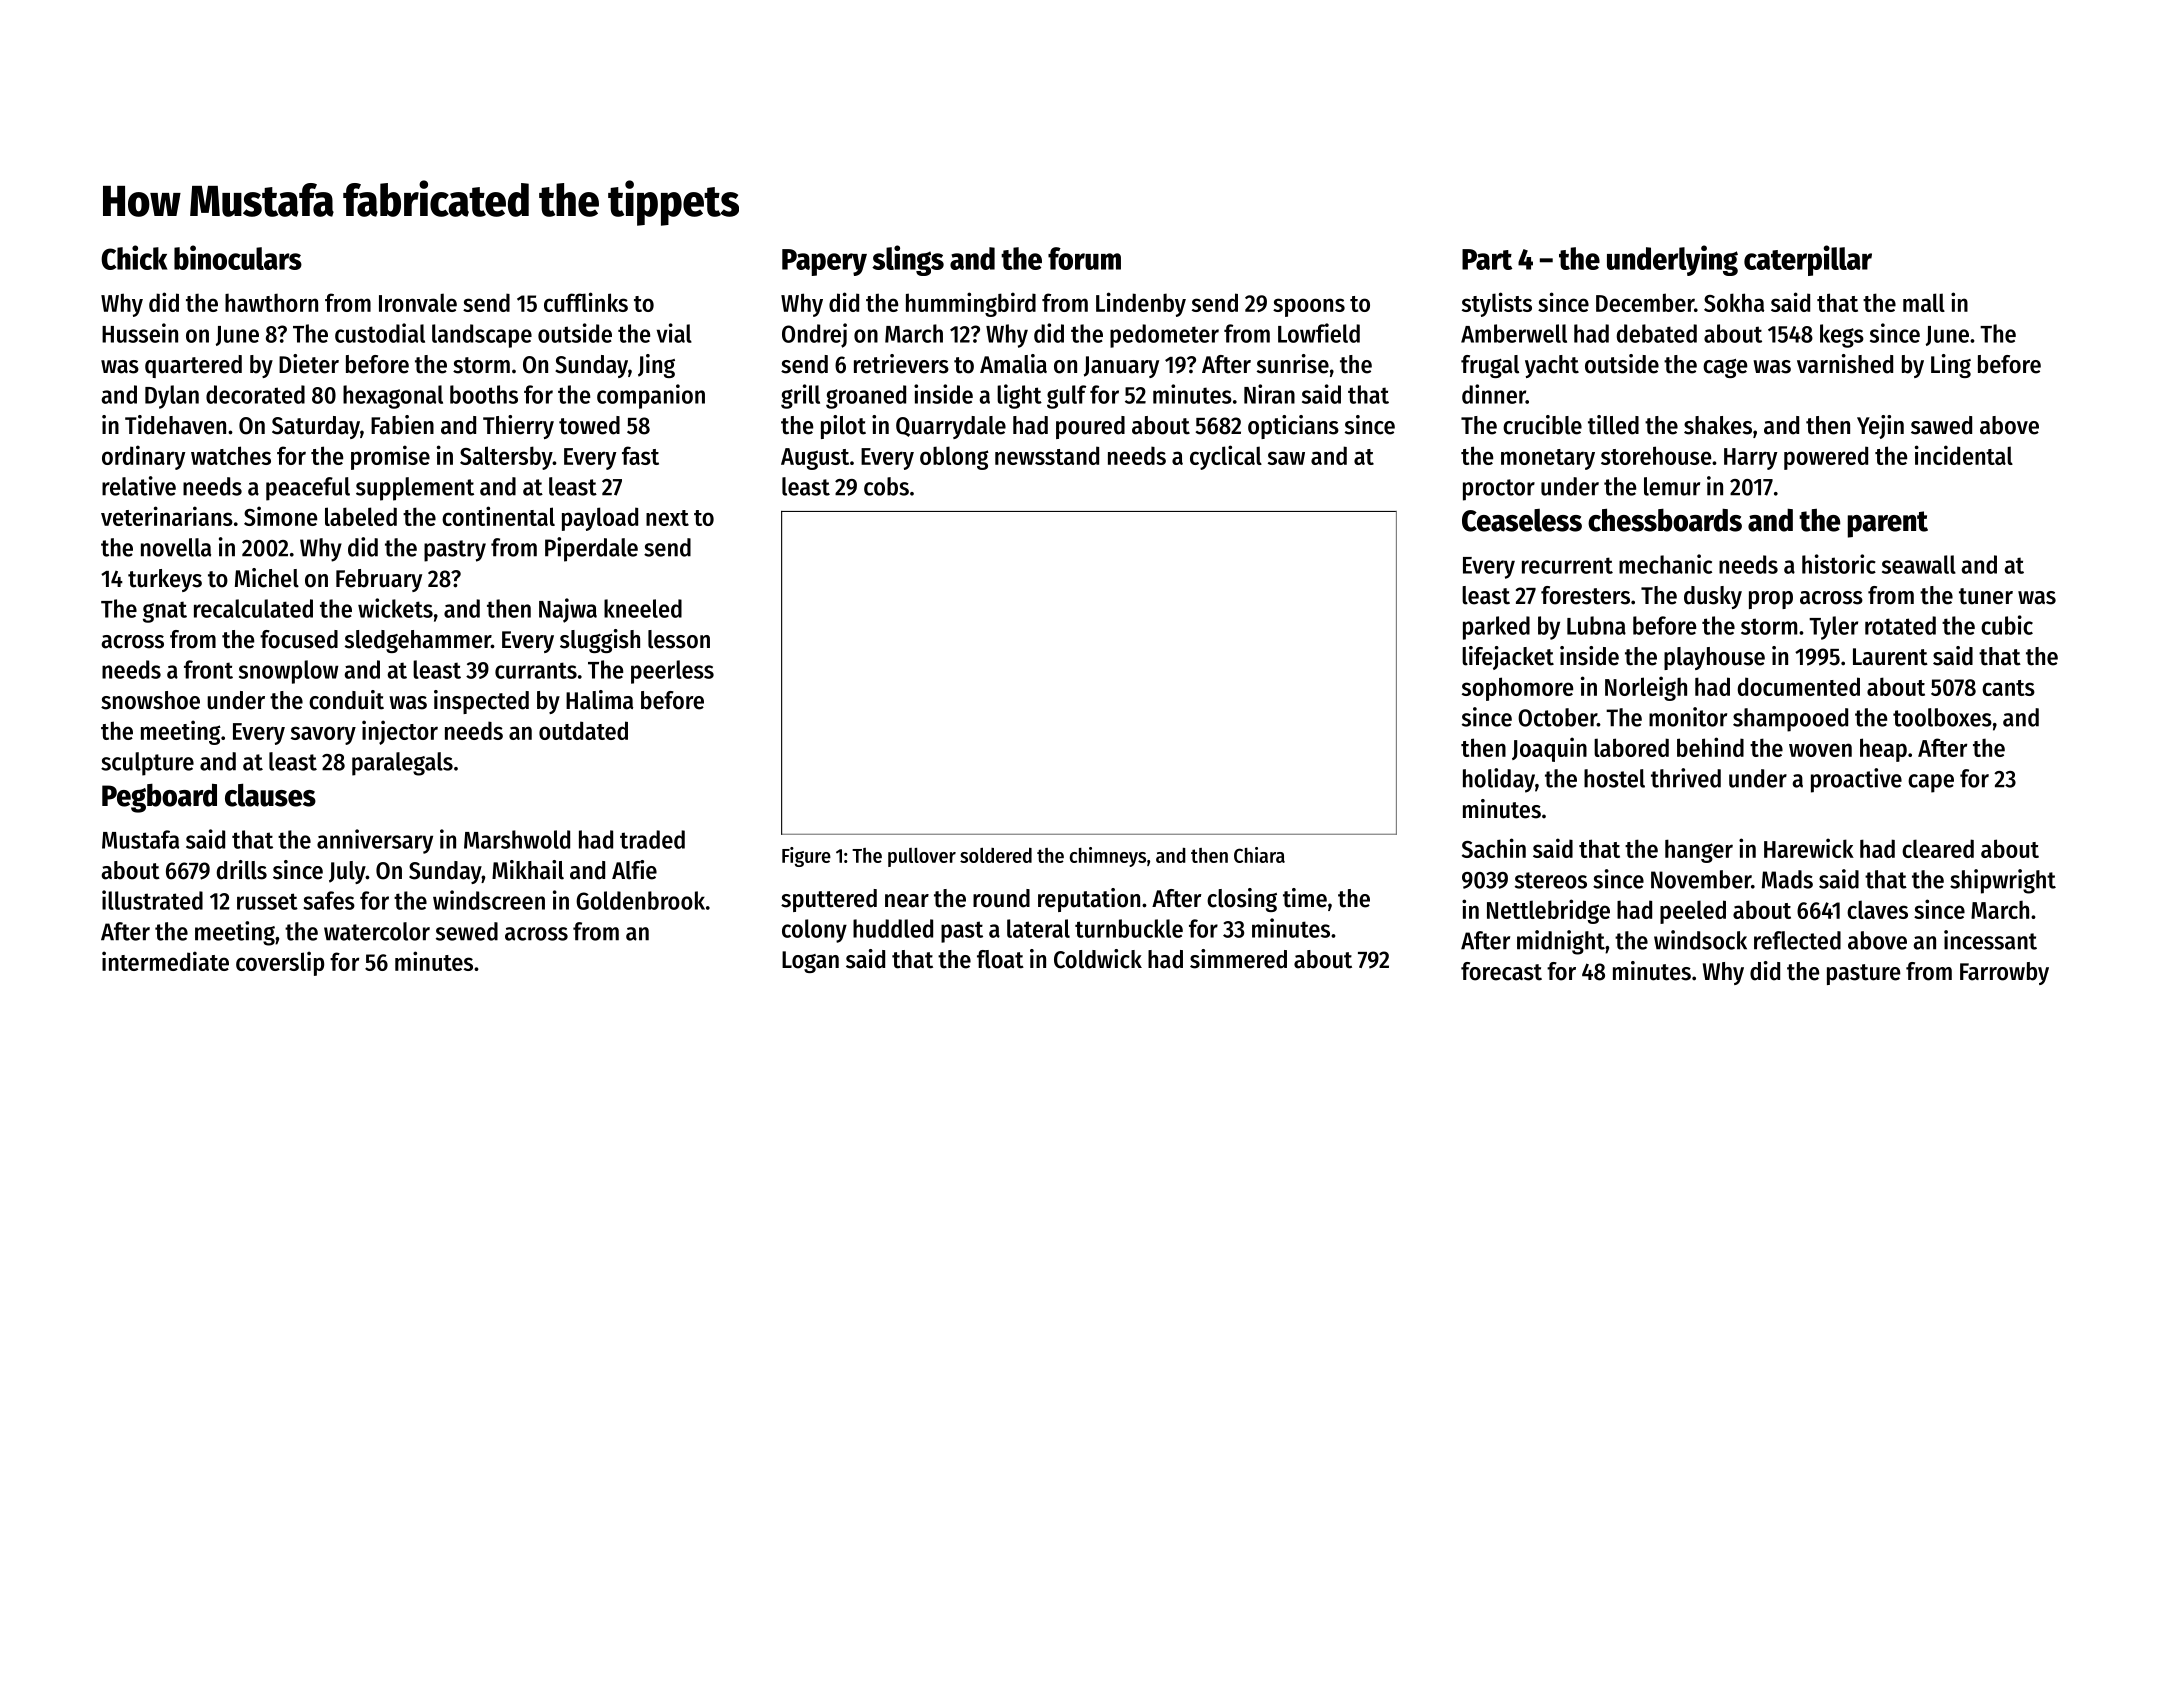 The height and width of the screenshot is (1683, 2178). What do you see at coordinates (1047, 455) in the screenshot?
I see `newsstand` at bounding box center [1047, 455].
